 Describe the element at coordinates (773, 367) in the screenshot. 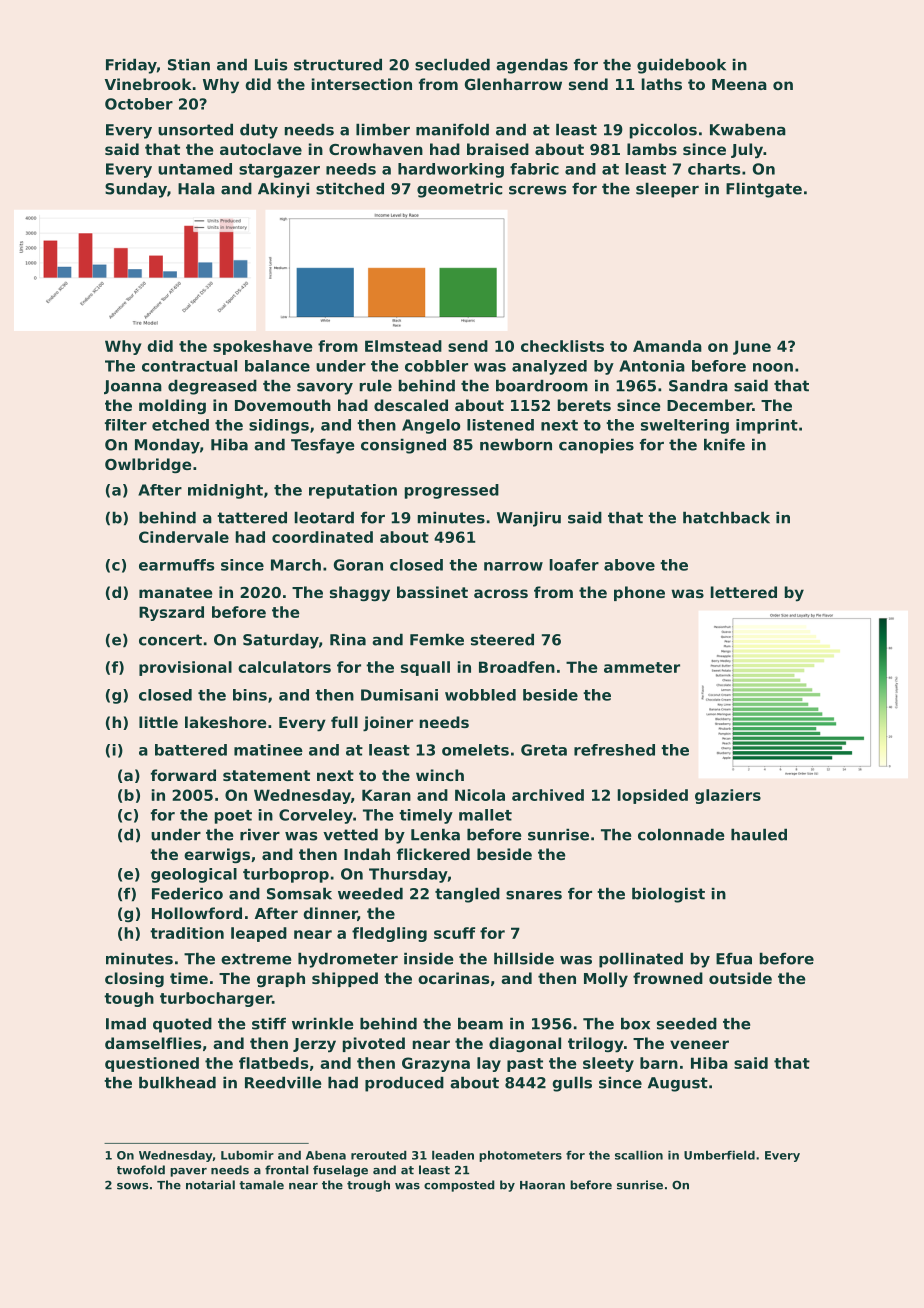

I see `noon` at that location.
